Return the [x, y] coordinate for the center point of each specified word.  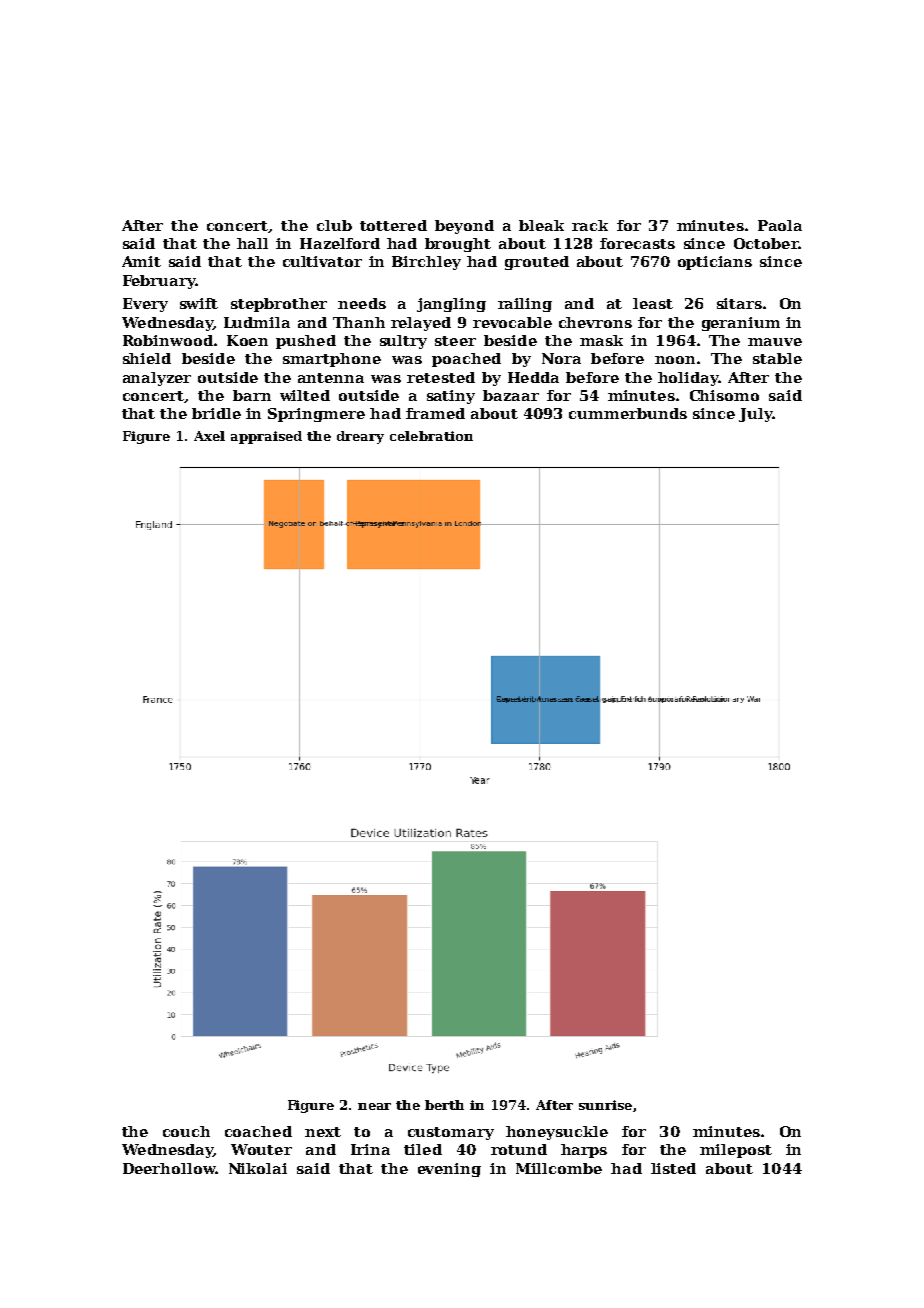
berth [444, 1105]
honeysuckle [557, 1133]
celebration [431, 436]
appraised [266, 437]
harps [584, 1151]
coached [258, 1131]
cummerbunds [628, 413]
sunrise [605, 1105]
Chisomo [724, 395]
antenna [331, 378]
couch [186, 1131]
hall [252, 243]
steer [455, 341]
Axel [209, 436]
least [653, 303]
